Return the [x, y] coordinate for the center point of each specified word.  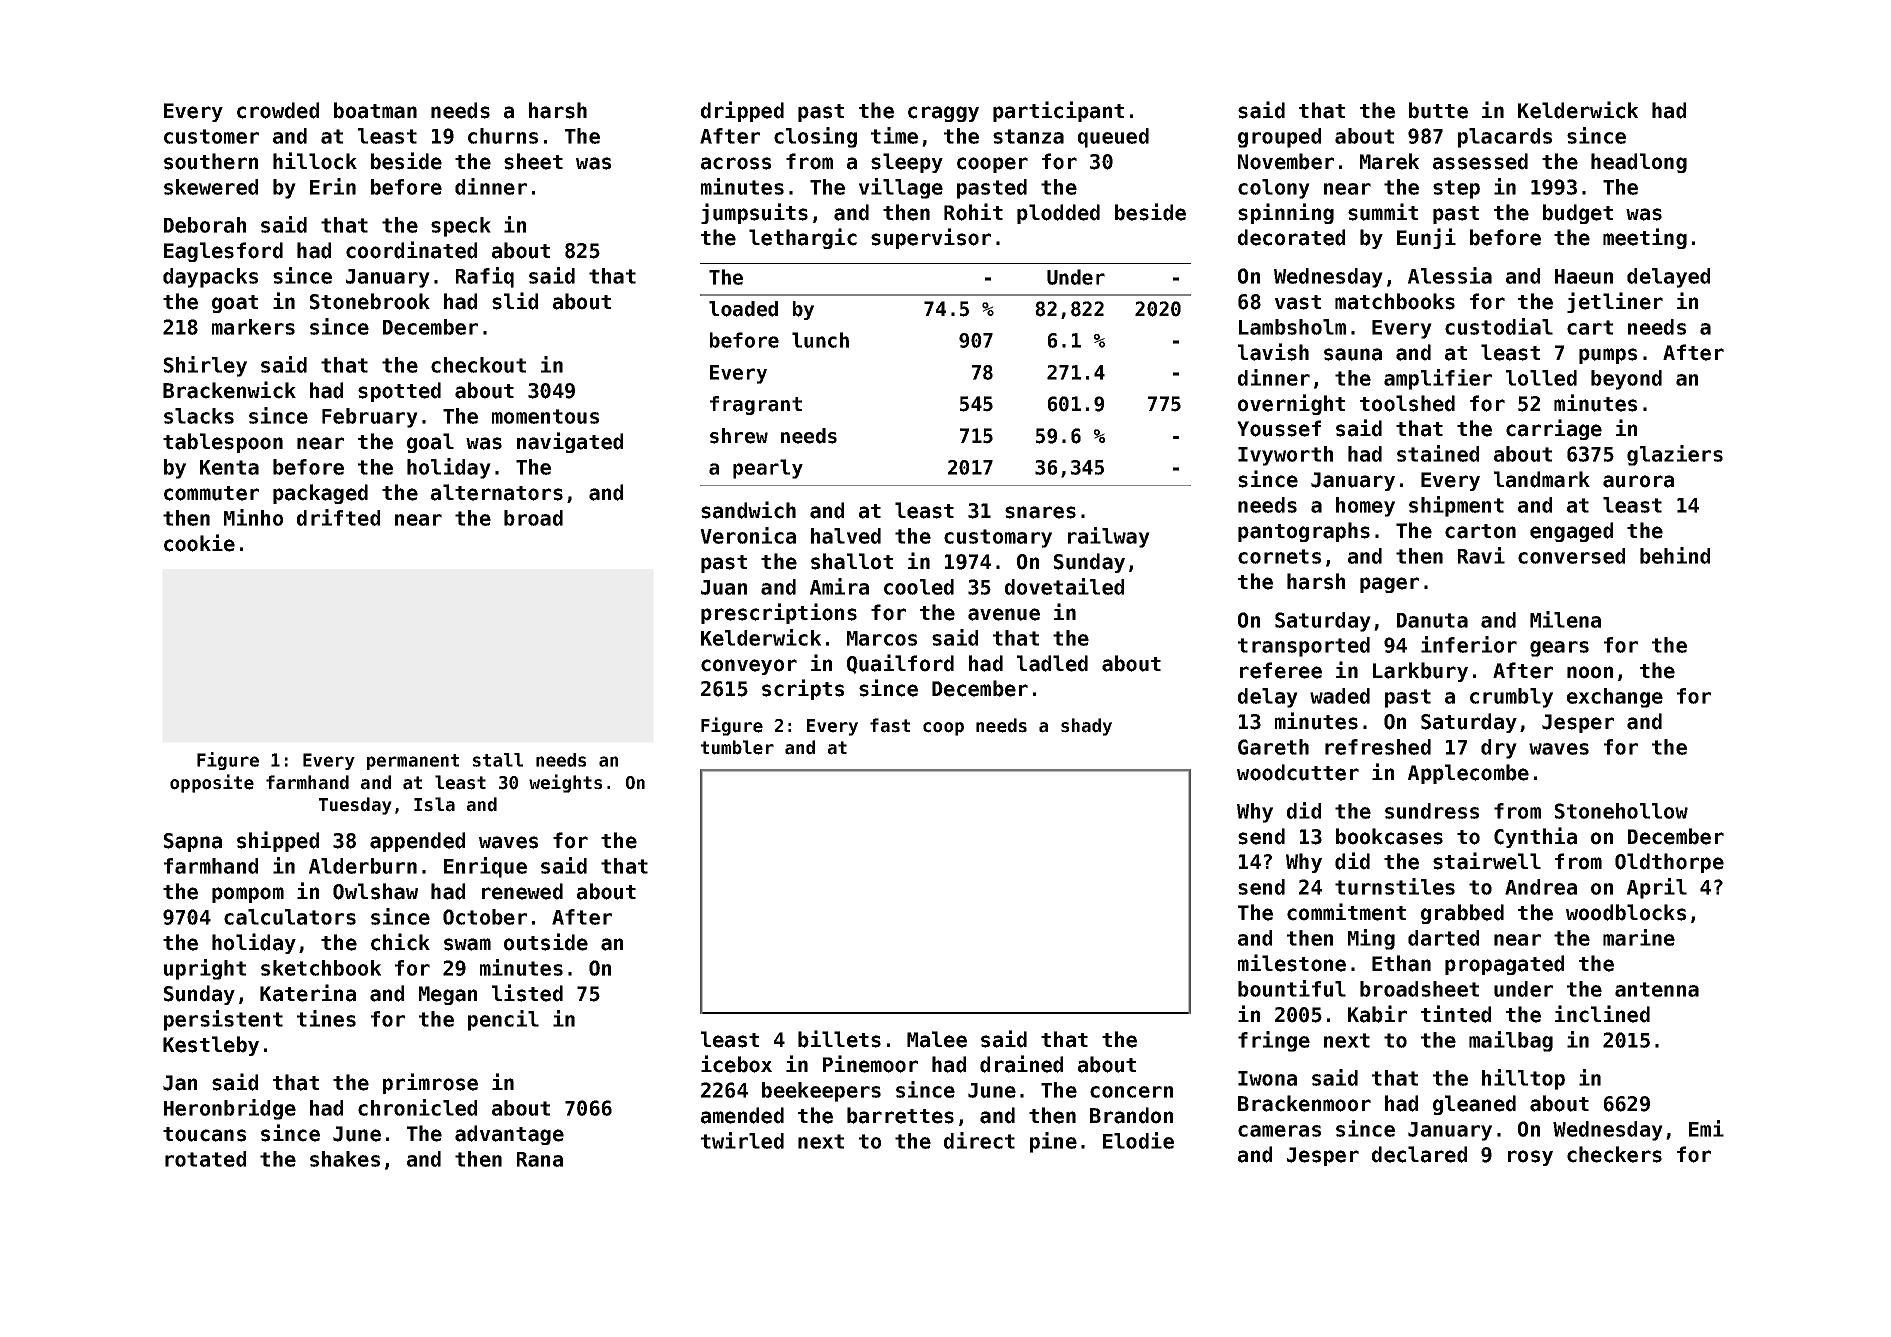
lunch [820, 340]
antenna [1657, 989]
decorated [1291, 237]
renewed [522, 891]
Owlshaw [375, 891]
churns [503, 136]
